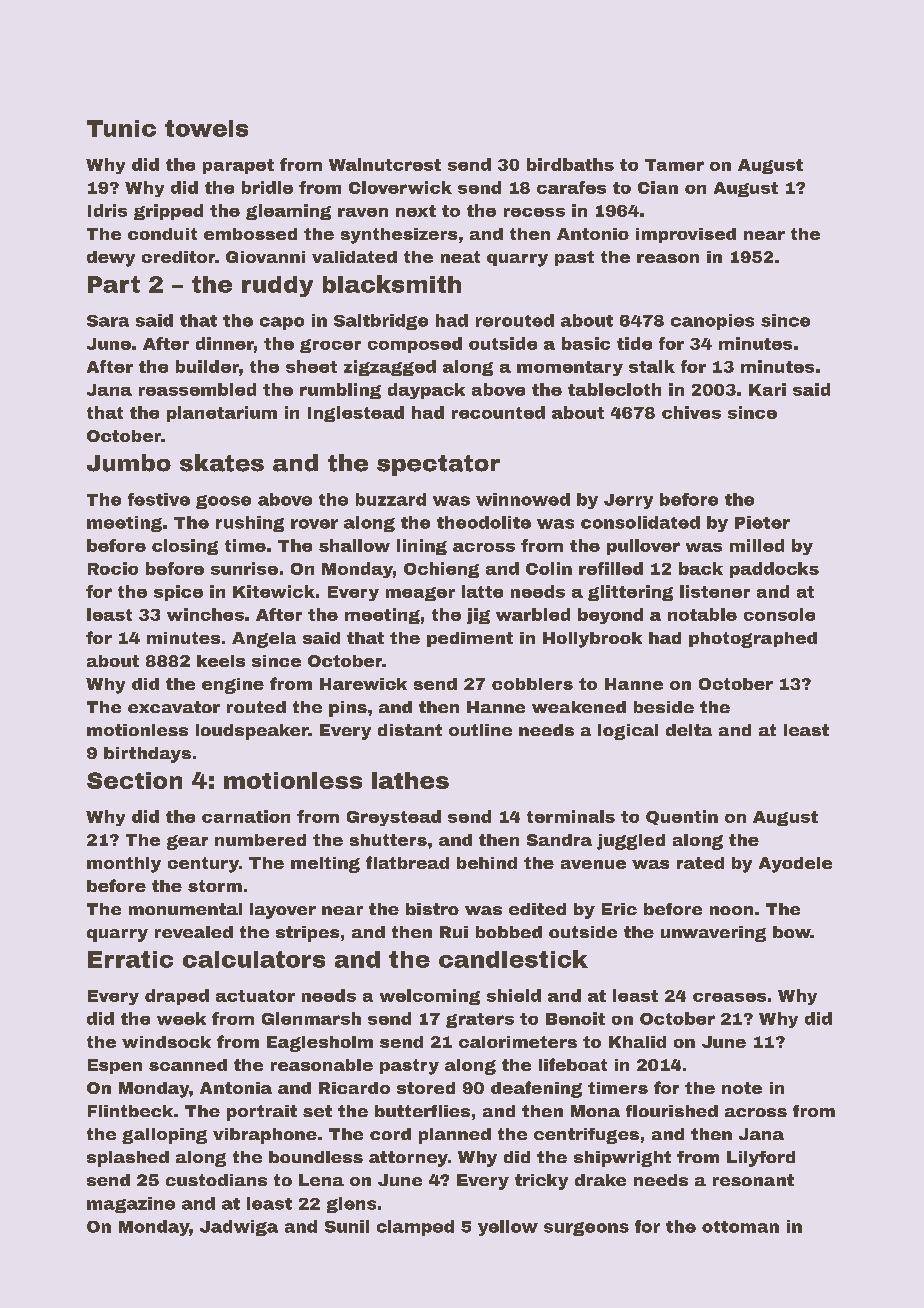 The width and height of the screenshot is (924, 1308). I want to click on portrait, so click(262, 1113).
